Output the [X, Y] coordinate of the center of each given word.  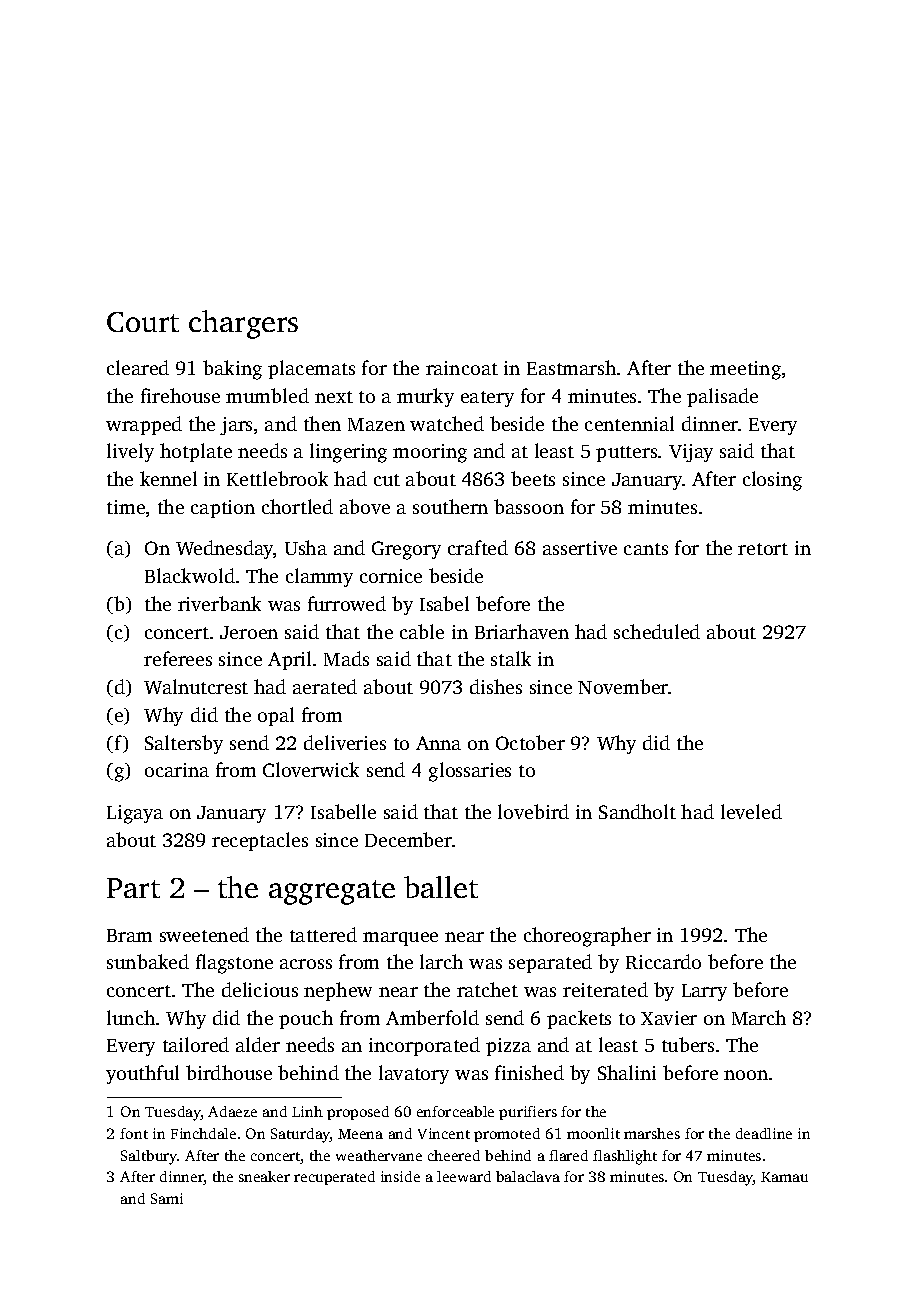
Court [143, 322]
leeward [464, 1176]
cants [646, 549]
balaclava [528, 1176]
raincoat [462, 368]
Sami [167, 1198]
